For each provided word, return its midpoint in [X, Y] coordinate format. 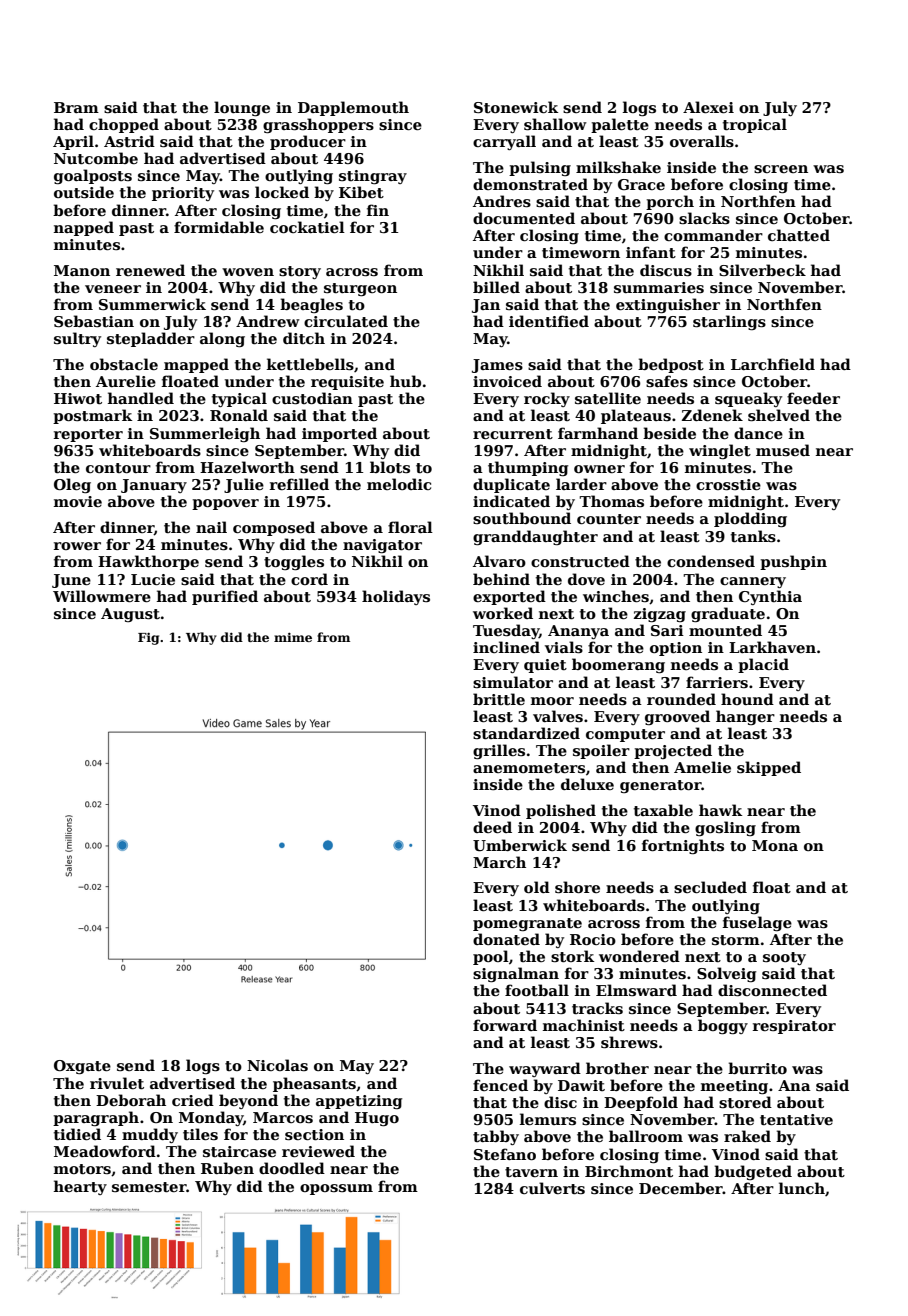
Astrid [129, 141]
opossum [336, 1189]
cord [309, 579]
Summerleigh [205, 434]
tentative [796, 1119]
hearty [80, 1187]
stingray [373, 177]
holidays [396, 597]
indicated [511, 501]
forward [505, 1025]
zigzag [660, 615]
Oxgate [82, 1067]
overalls [702, 141]
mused [783, 450]
